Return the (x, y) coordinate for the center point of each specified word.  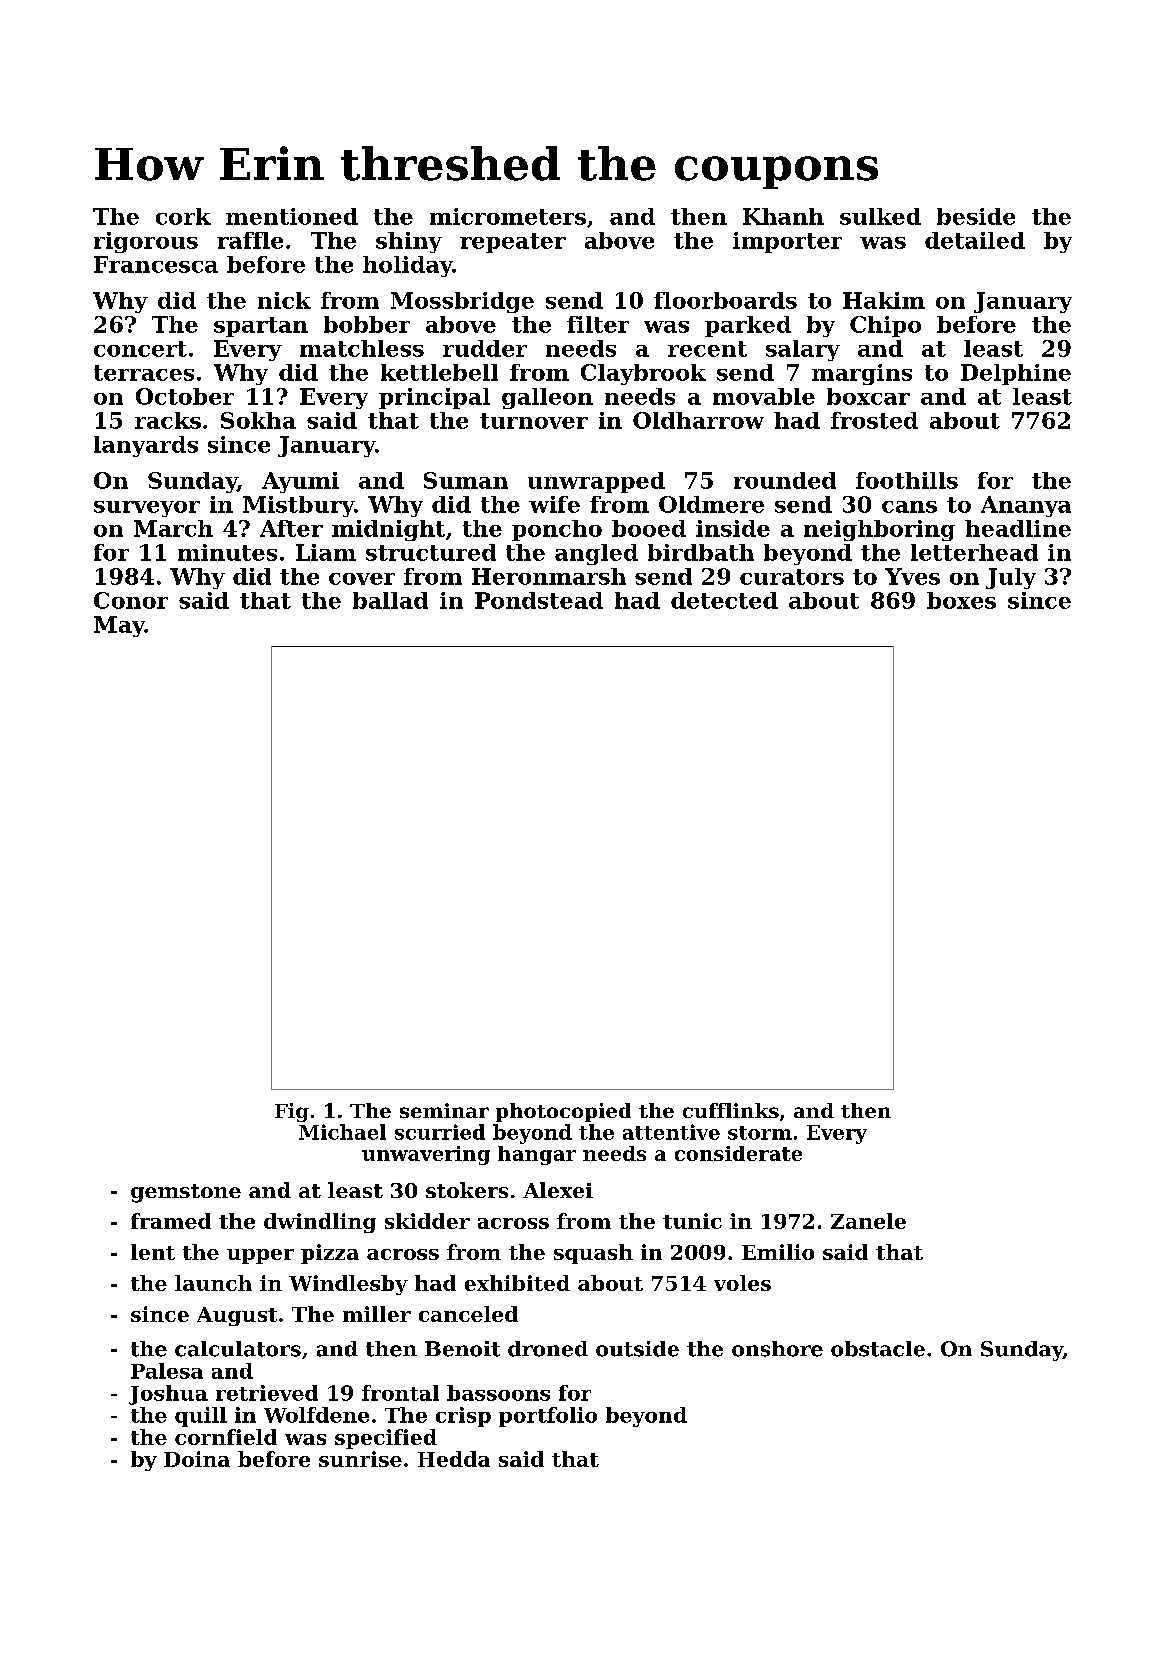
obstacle (878, 1349)
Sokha (258, 420)
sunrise (360, 1459)
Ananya (1026, 506)
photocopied (563, 1112)
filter (598, 324)
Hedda (454, 1459)
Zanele (868, 1221)
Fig (292, 1112)
